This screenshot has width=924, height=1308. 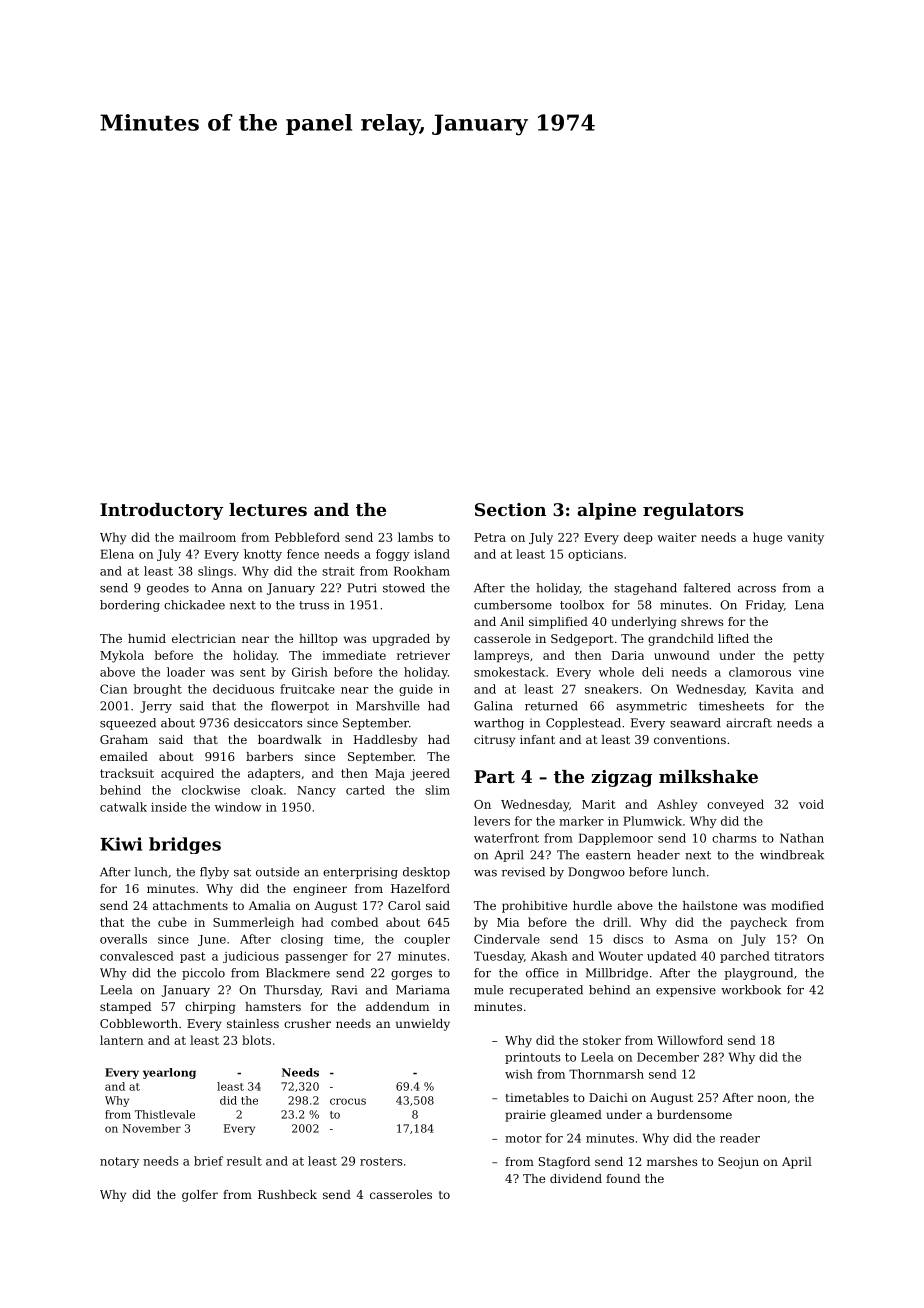 What do you see at coordinates (165, 1114) in the screenshot?
I see `Thistlevale` at bounding box center [165, 1114].
